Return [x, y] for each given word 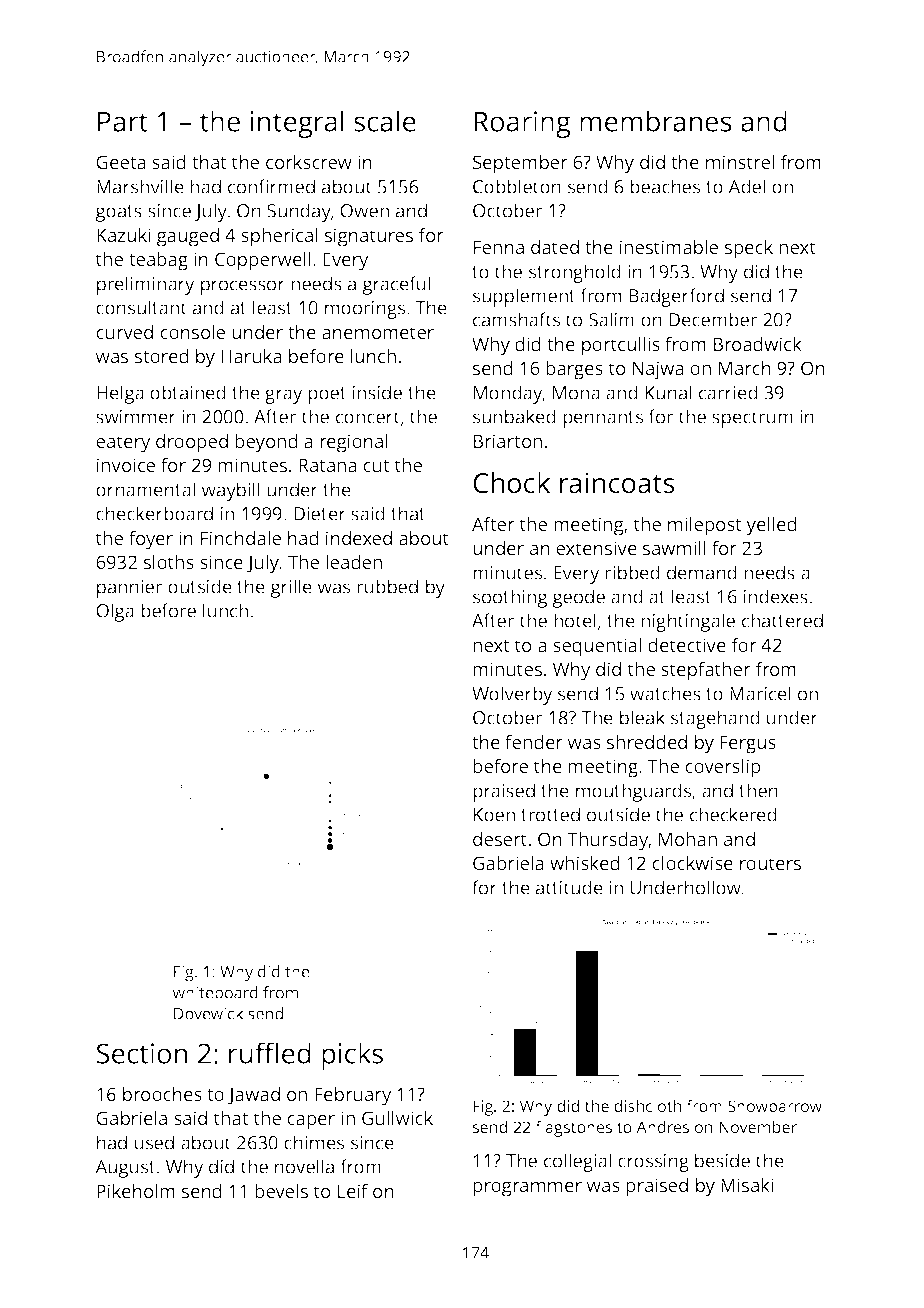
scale [385, 121]
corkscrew [309, 162]
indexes [776, 596]
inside [377, 392]
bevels [281, 1191]
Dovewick [208, 1013]
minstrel [740, 162]
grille [291, 588]
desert [500, 839]
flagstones [573, 1128]
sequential [597, 647]
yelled [771, 526]
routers [770, 863]
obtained [188, 392]
